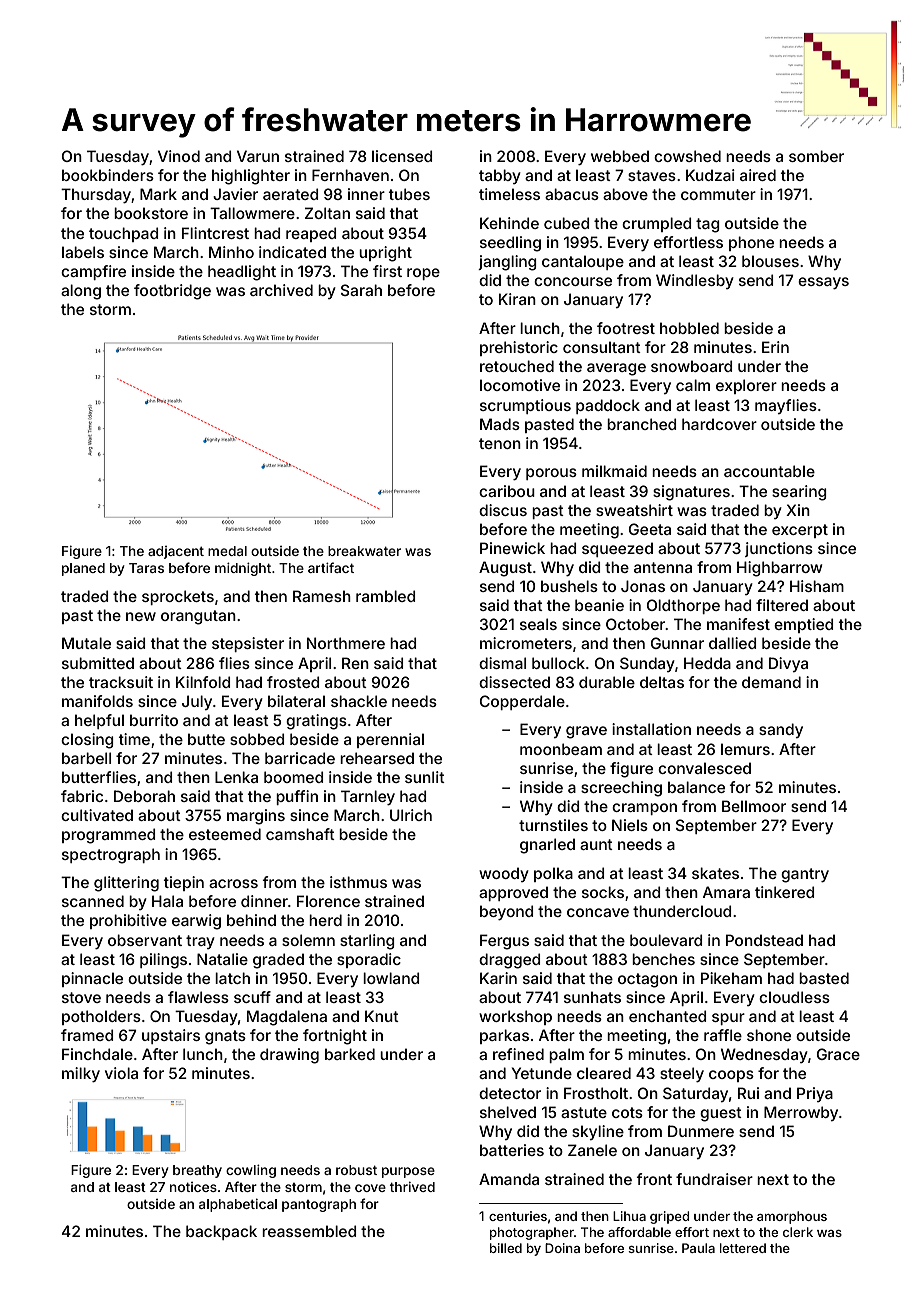 The width and height of the screenshot is (924, 1308). I want to click on fundraiser, so click(714, 1179).
